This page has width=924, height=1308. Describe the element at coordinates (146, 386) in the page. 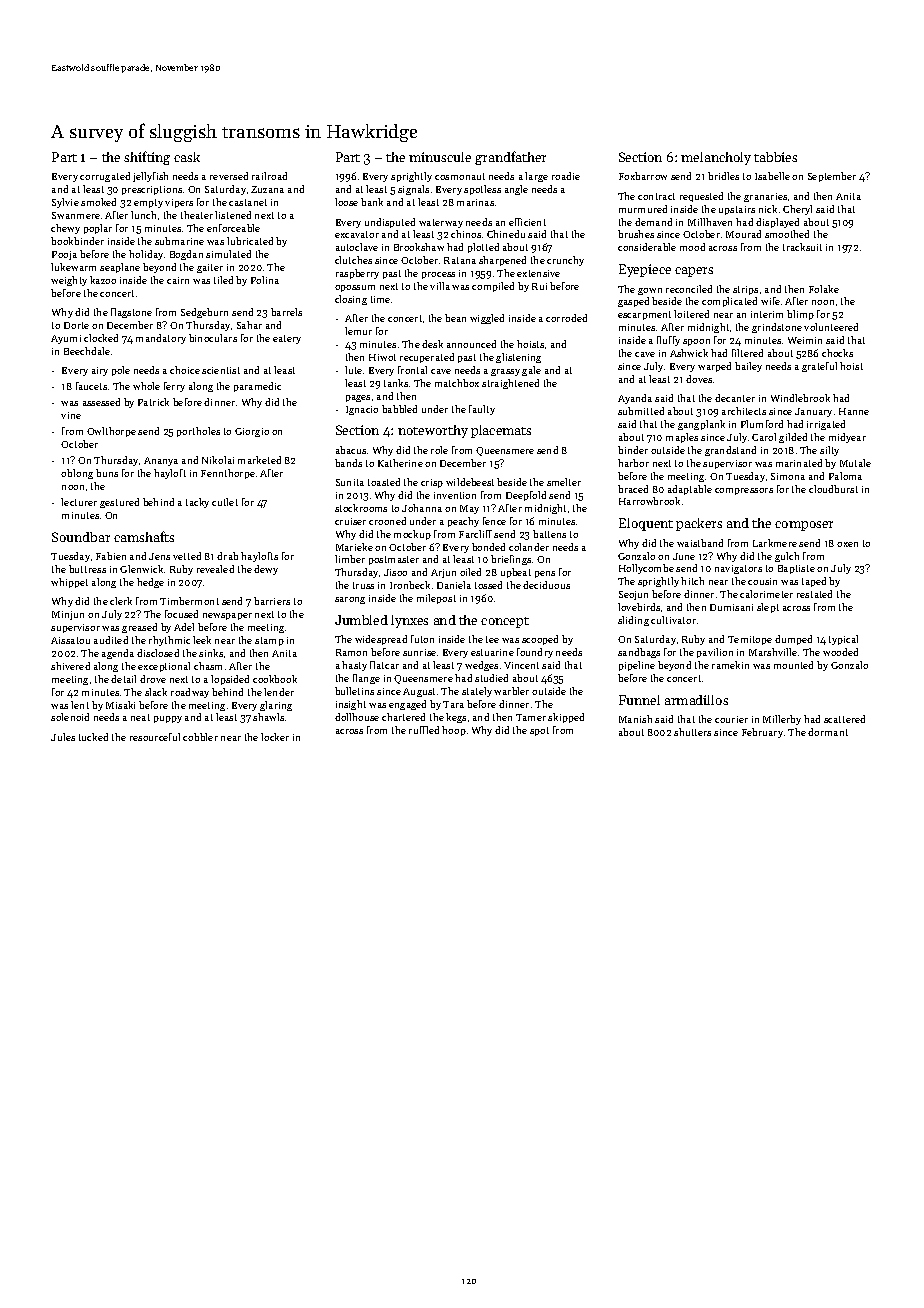

I see `whole` at that location.
